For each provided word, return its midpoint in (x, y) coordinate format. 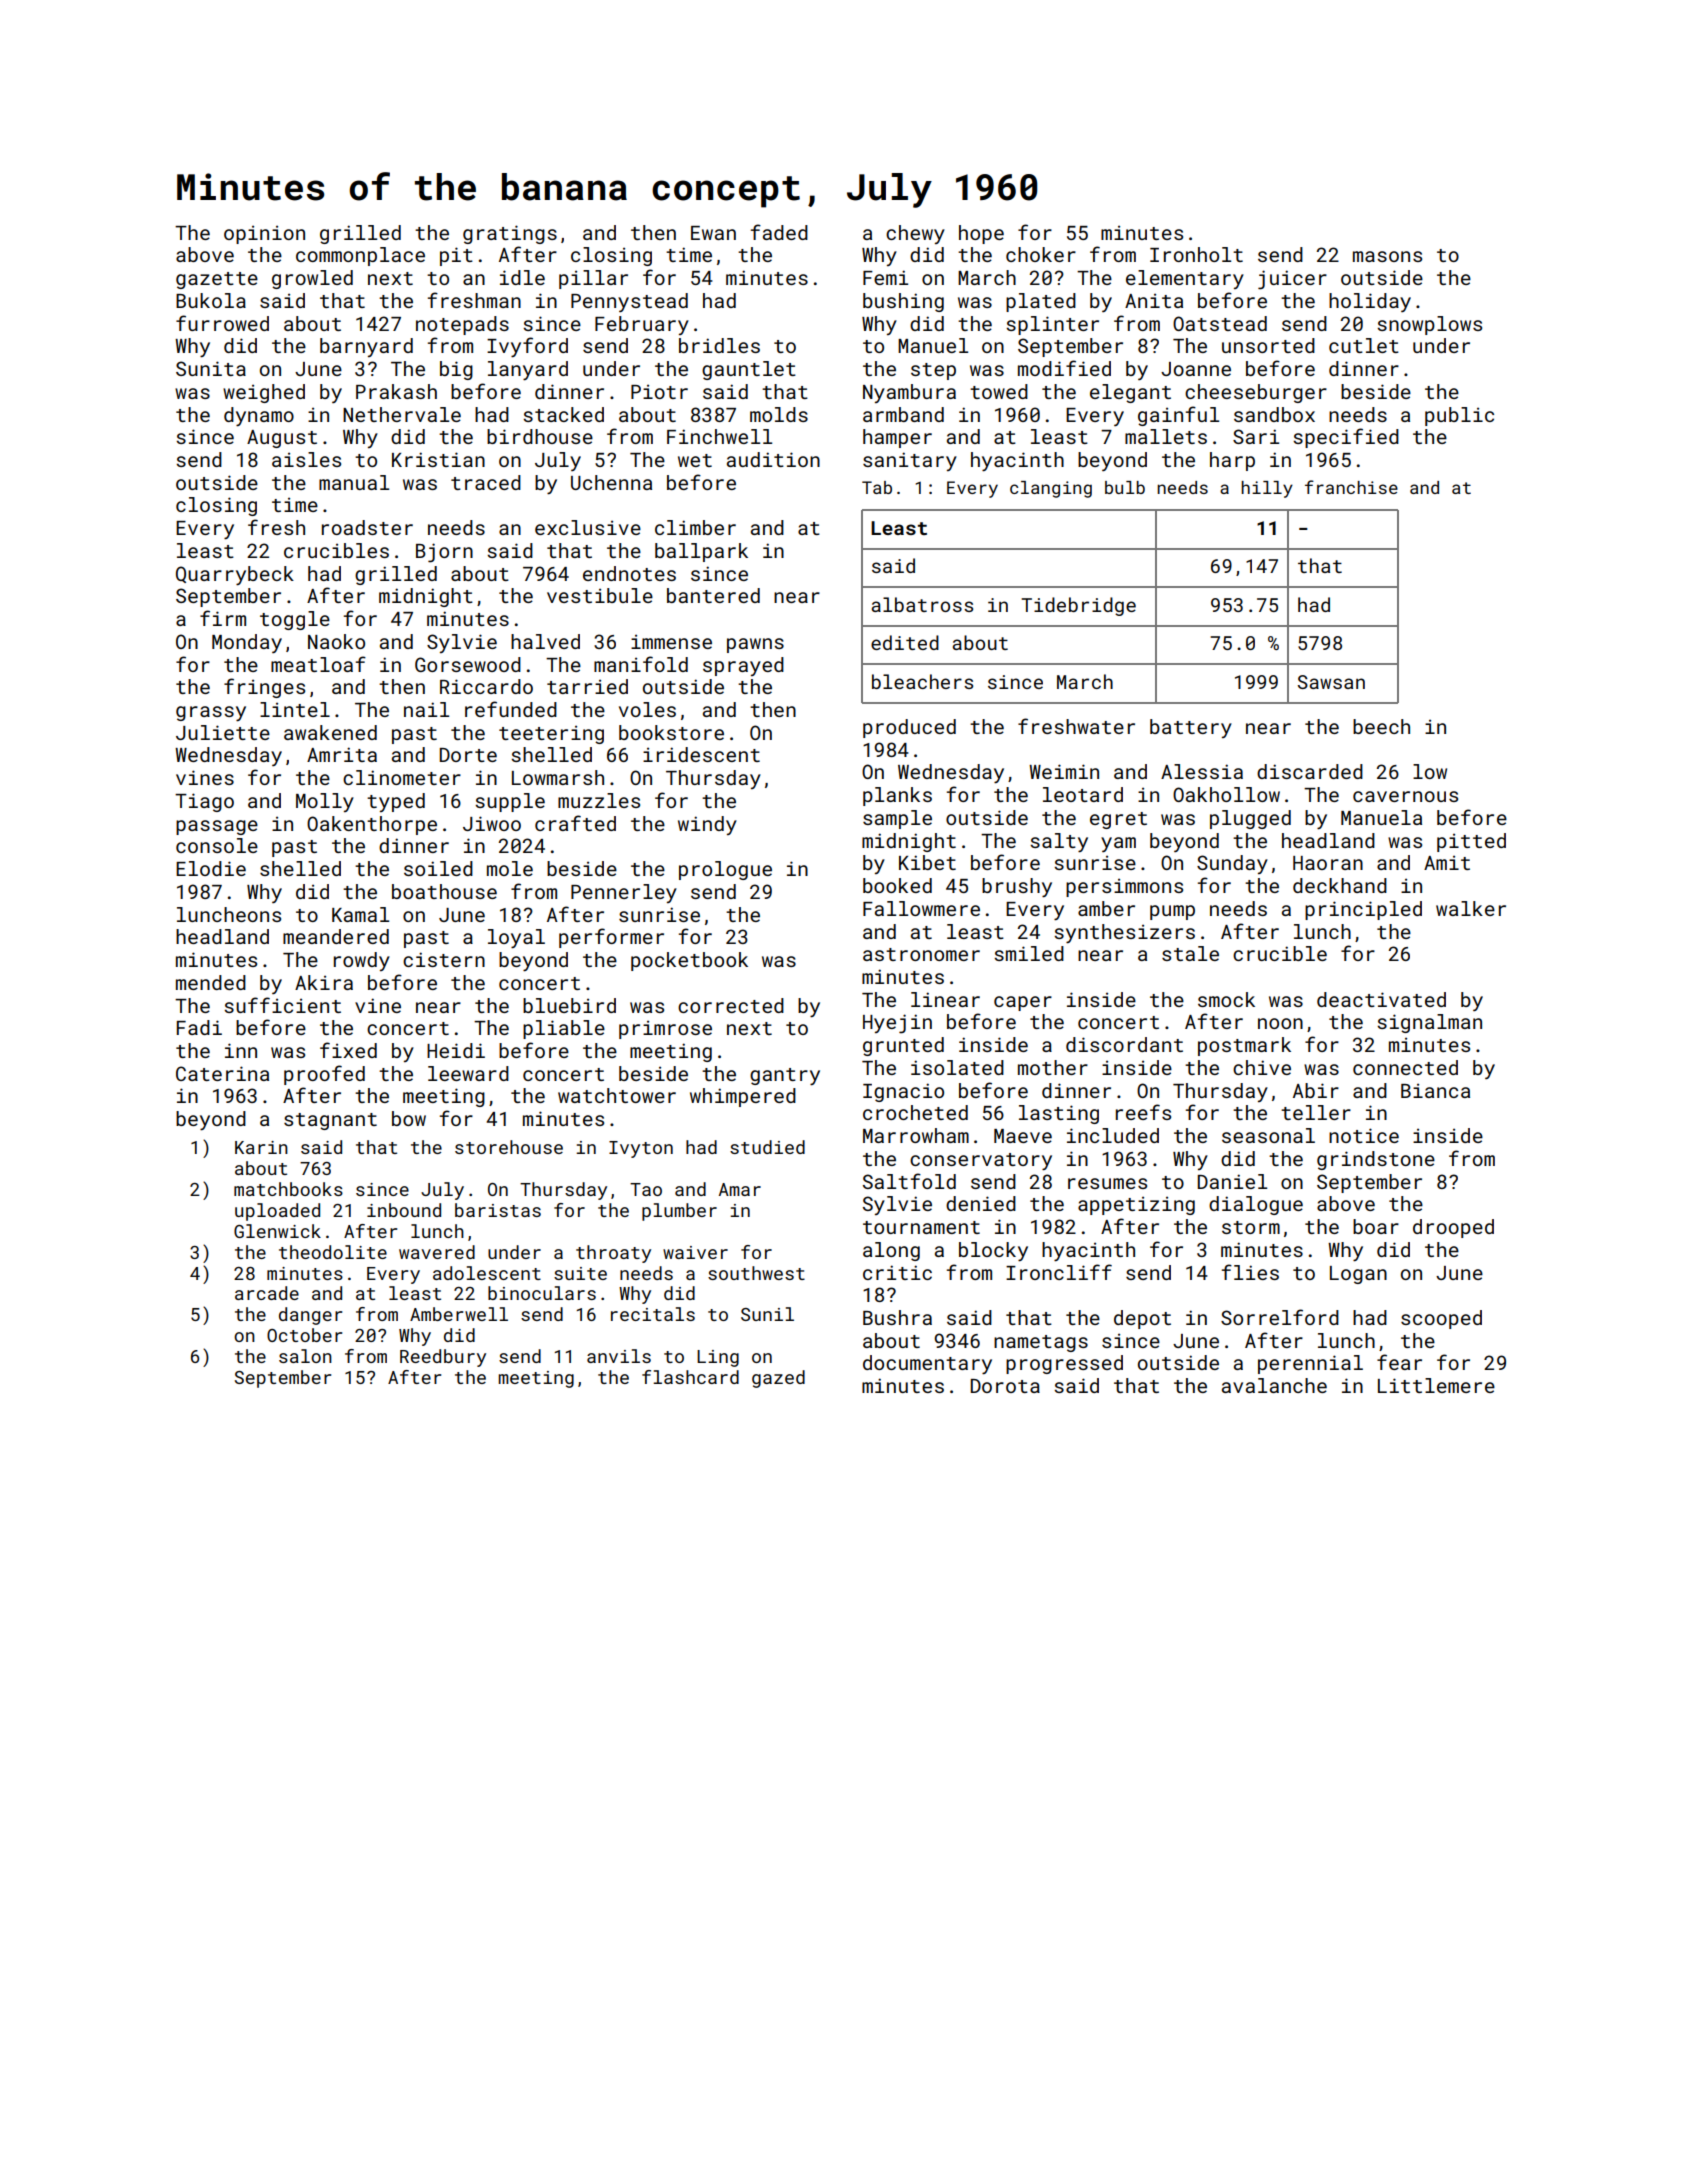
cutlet (1364, 345)
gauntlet (749, 370)
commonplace (360, 256)
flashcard (690, 1377)
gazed (778, 1379)
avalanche (1274, 1385)
